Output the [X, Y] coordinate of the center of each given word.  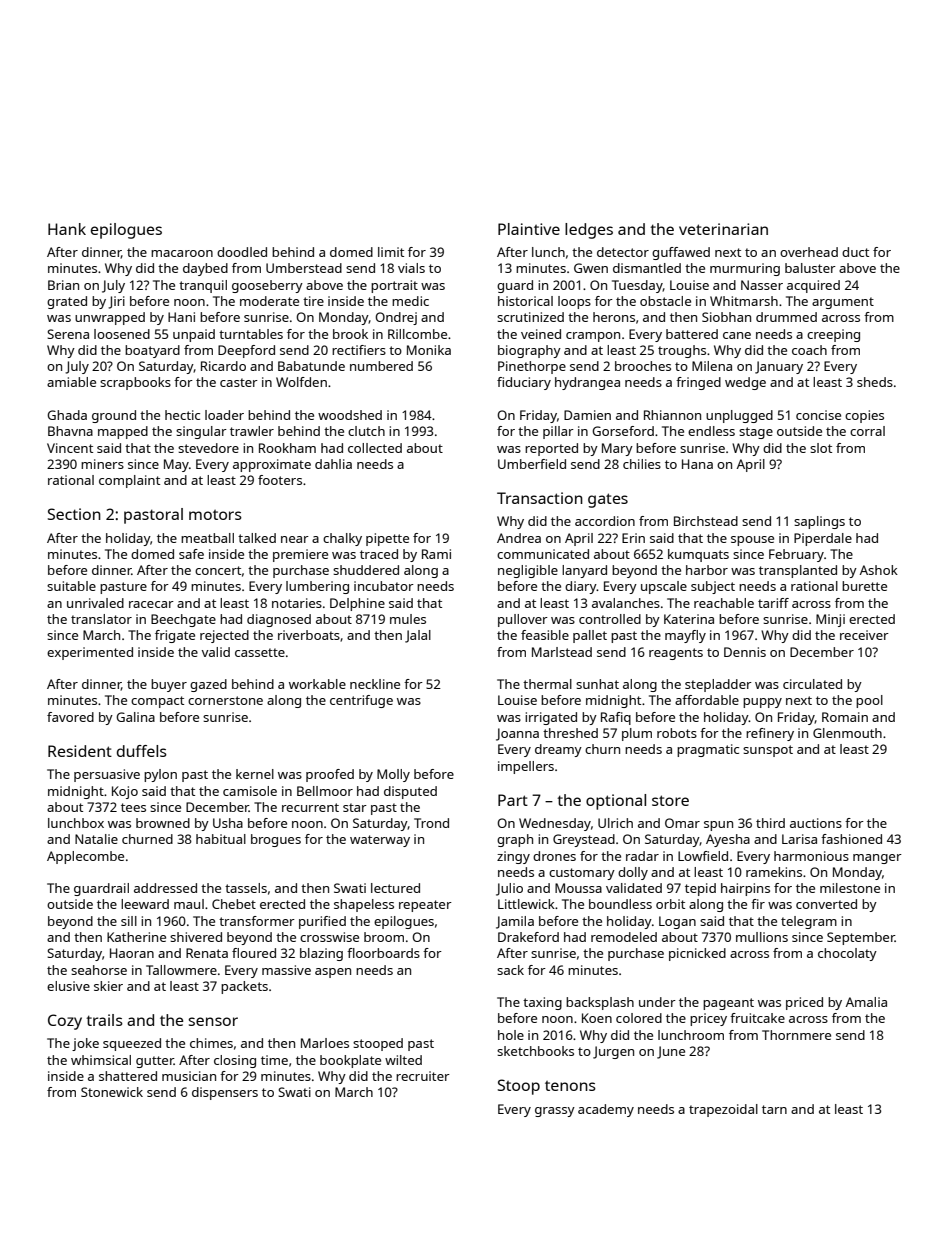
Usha [228, 823]
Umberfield [532, 464]
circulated [812, 684]
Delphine [357, 604]
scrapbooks [135, 383]
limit [391, 252]
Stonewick [112, 1092]
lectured [395, 888]
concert [218, 570]
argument [843, 303]
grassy [555, 1112]
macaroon [182, 253]
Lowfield [703, 856]
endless [711, 431]
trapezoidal [723, 1110]
